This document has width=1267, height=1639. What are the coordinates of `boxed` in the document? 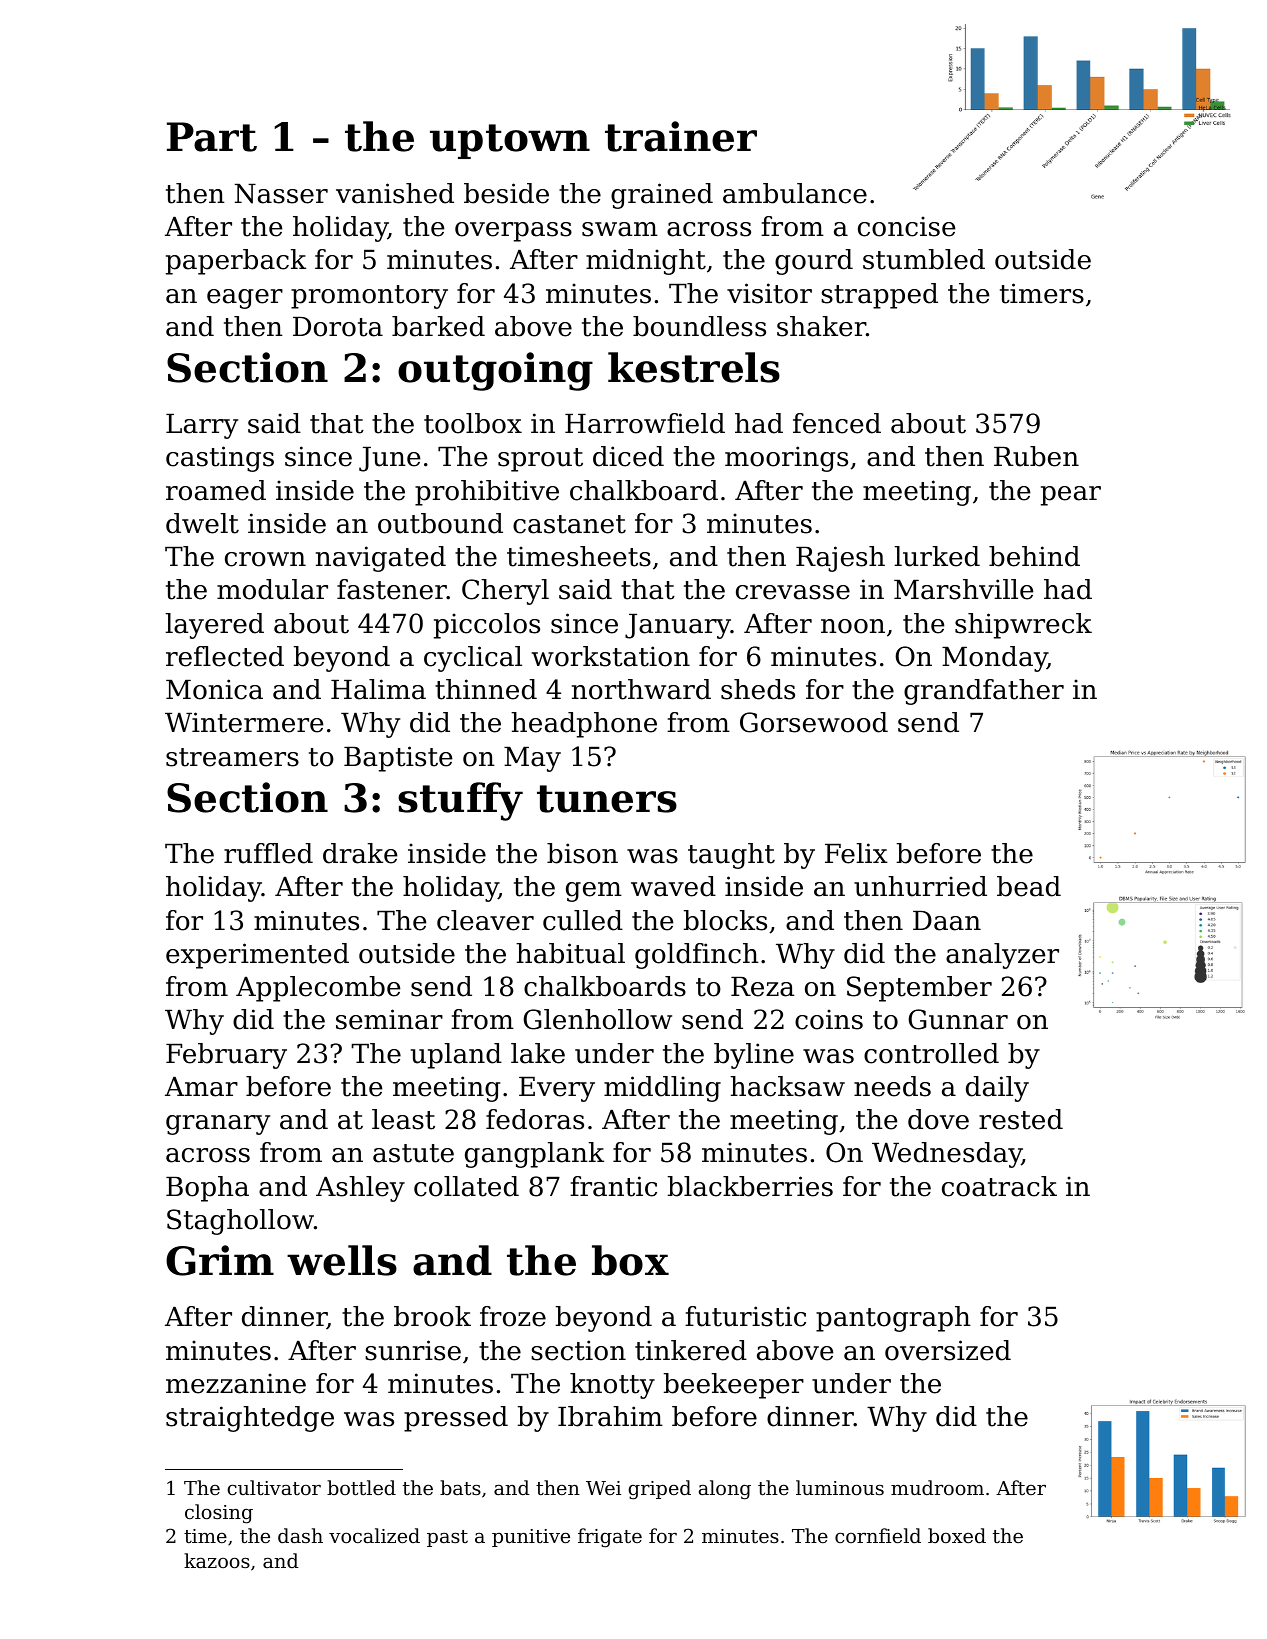 It's located at (957, 1535).
